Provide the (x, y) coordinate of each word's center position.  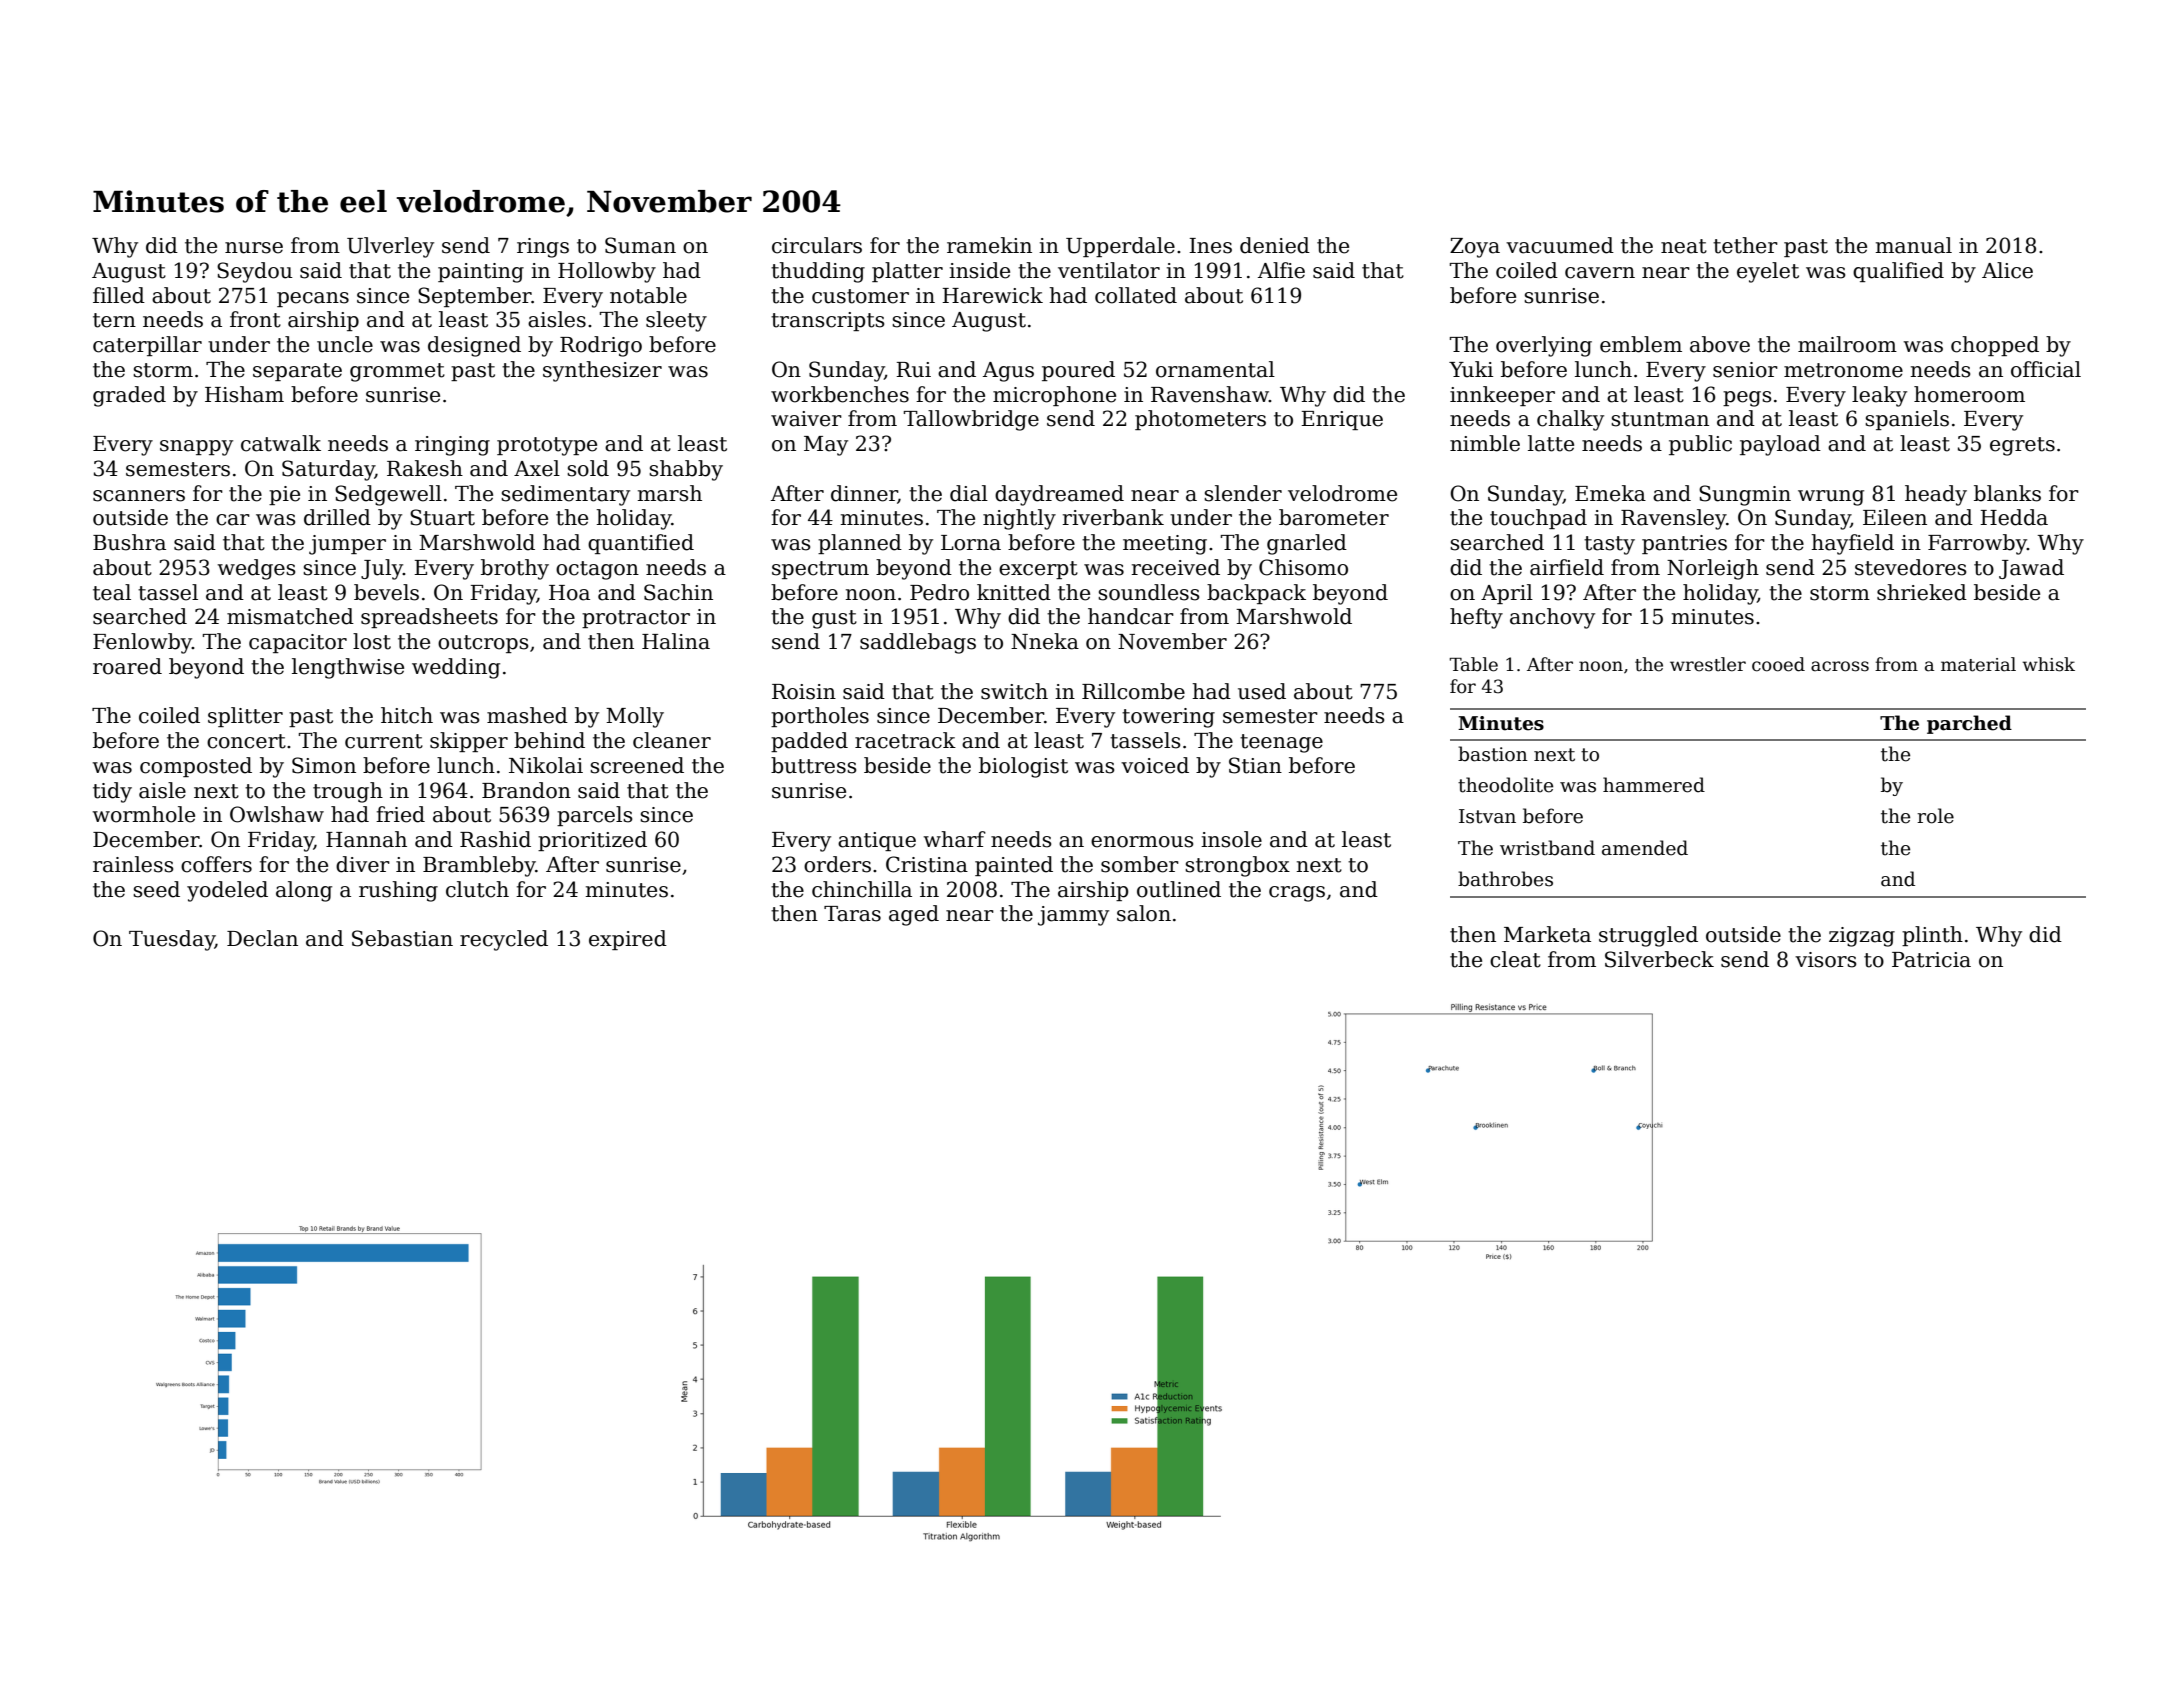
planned (860, 544)
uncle (345, 344)
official (2046, 369)
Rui (913, 370)
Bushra (129, 542)
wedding (456, 668)
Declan (262, 938)
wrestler (1708, 664)
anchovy (1552, 618)
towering (1168, 718)
